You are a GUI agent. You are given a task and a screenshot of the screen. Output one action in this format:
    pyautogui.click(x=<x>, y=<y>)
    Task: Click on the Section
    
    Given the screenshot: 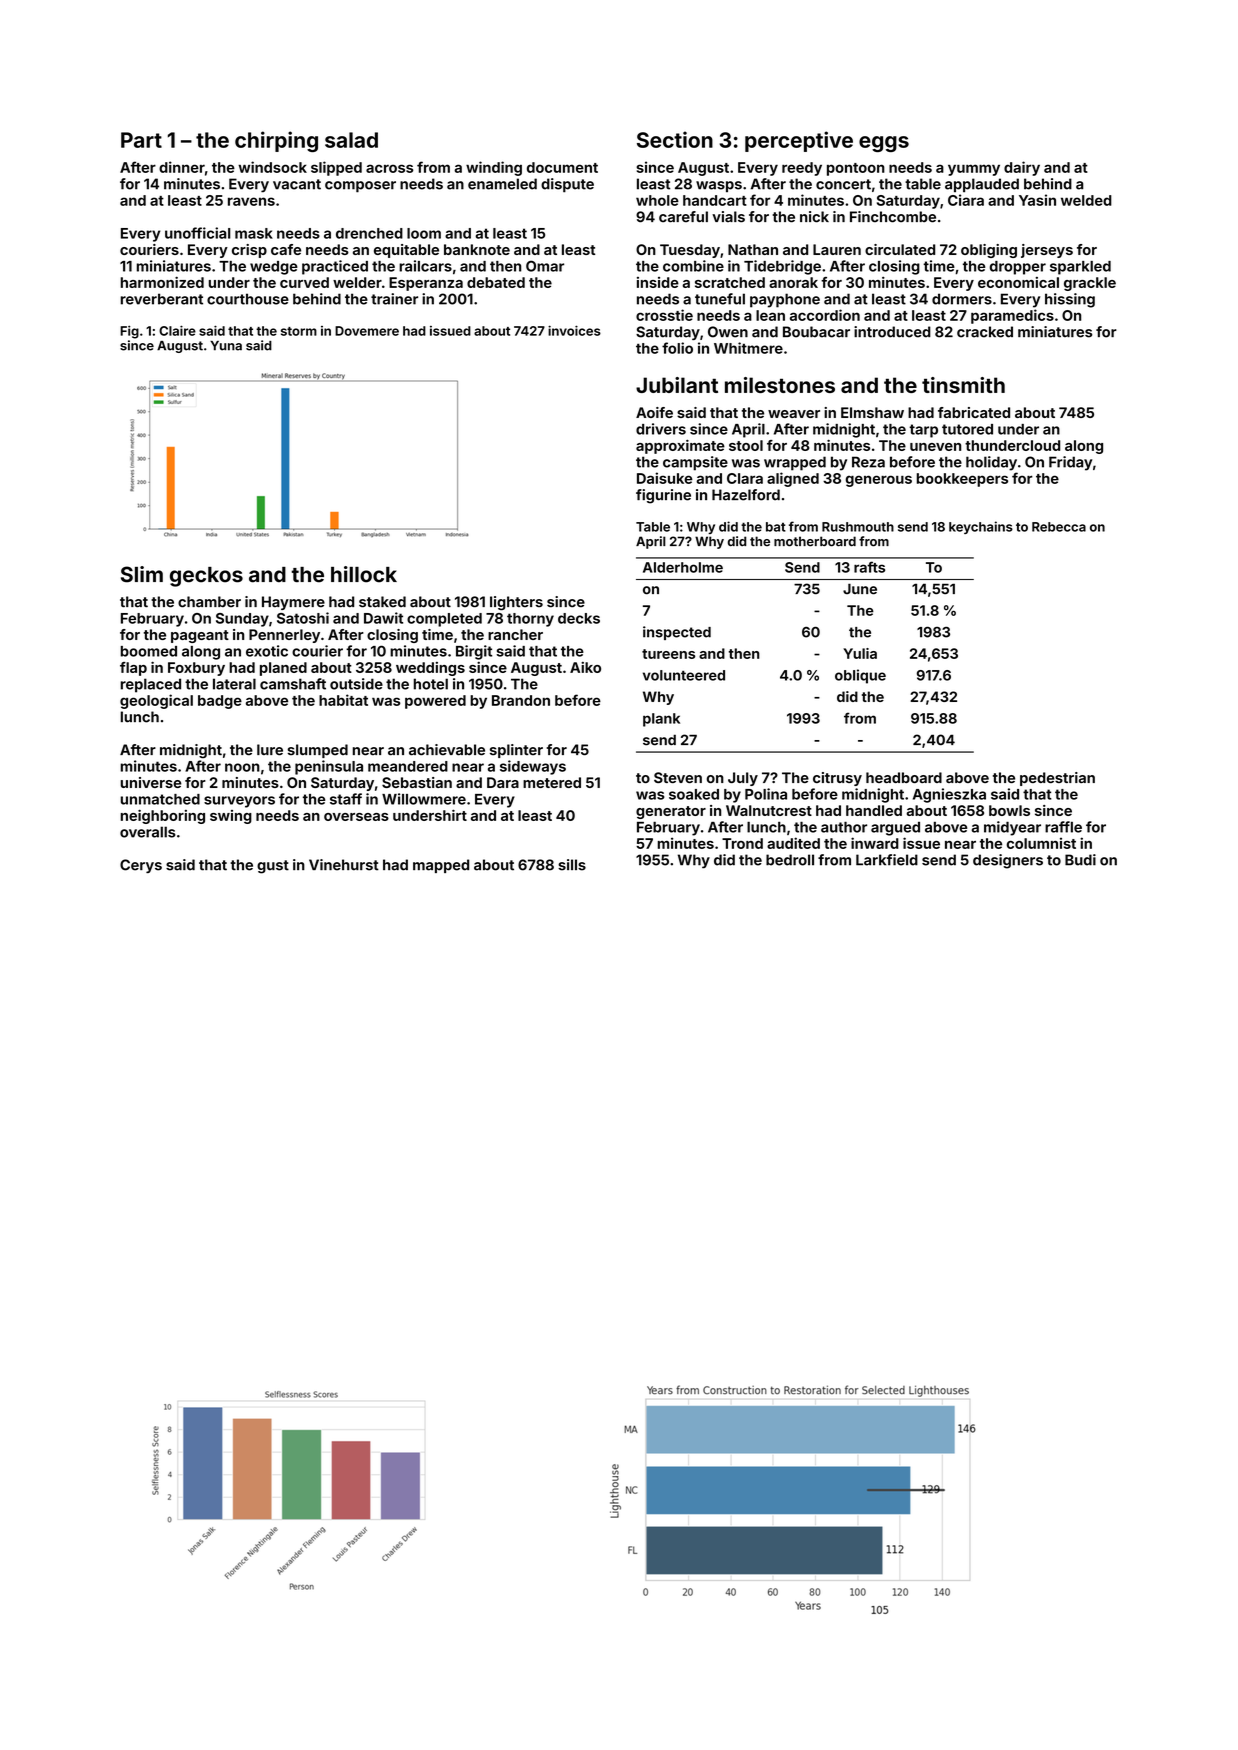 What is the action you would take?
    pyautogui.click(x=675, y=139)
